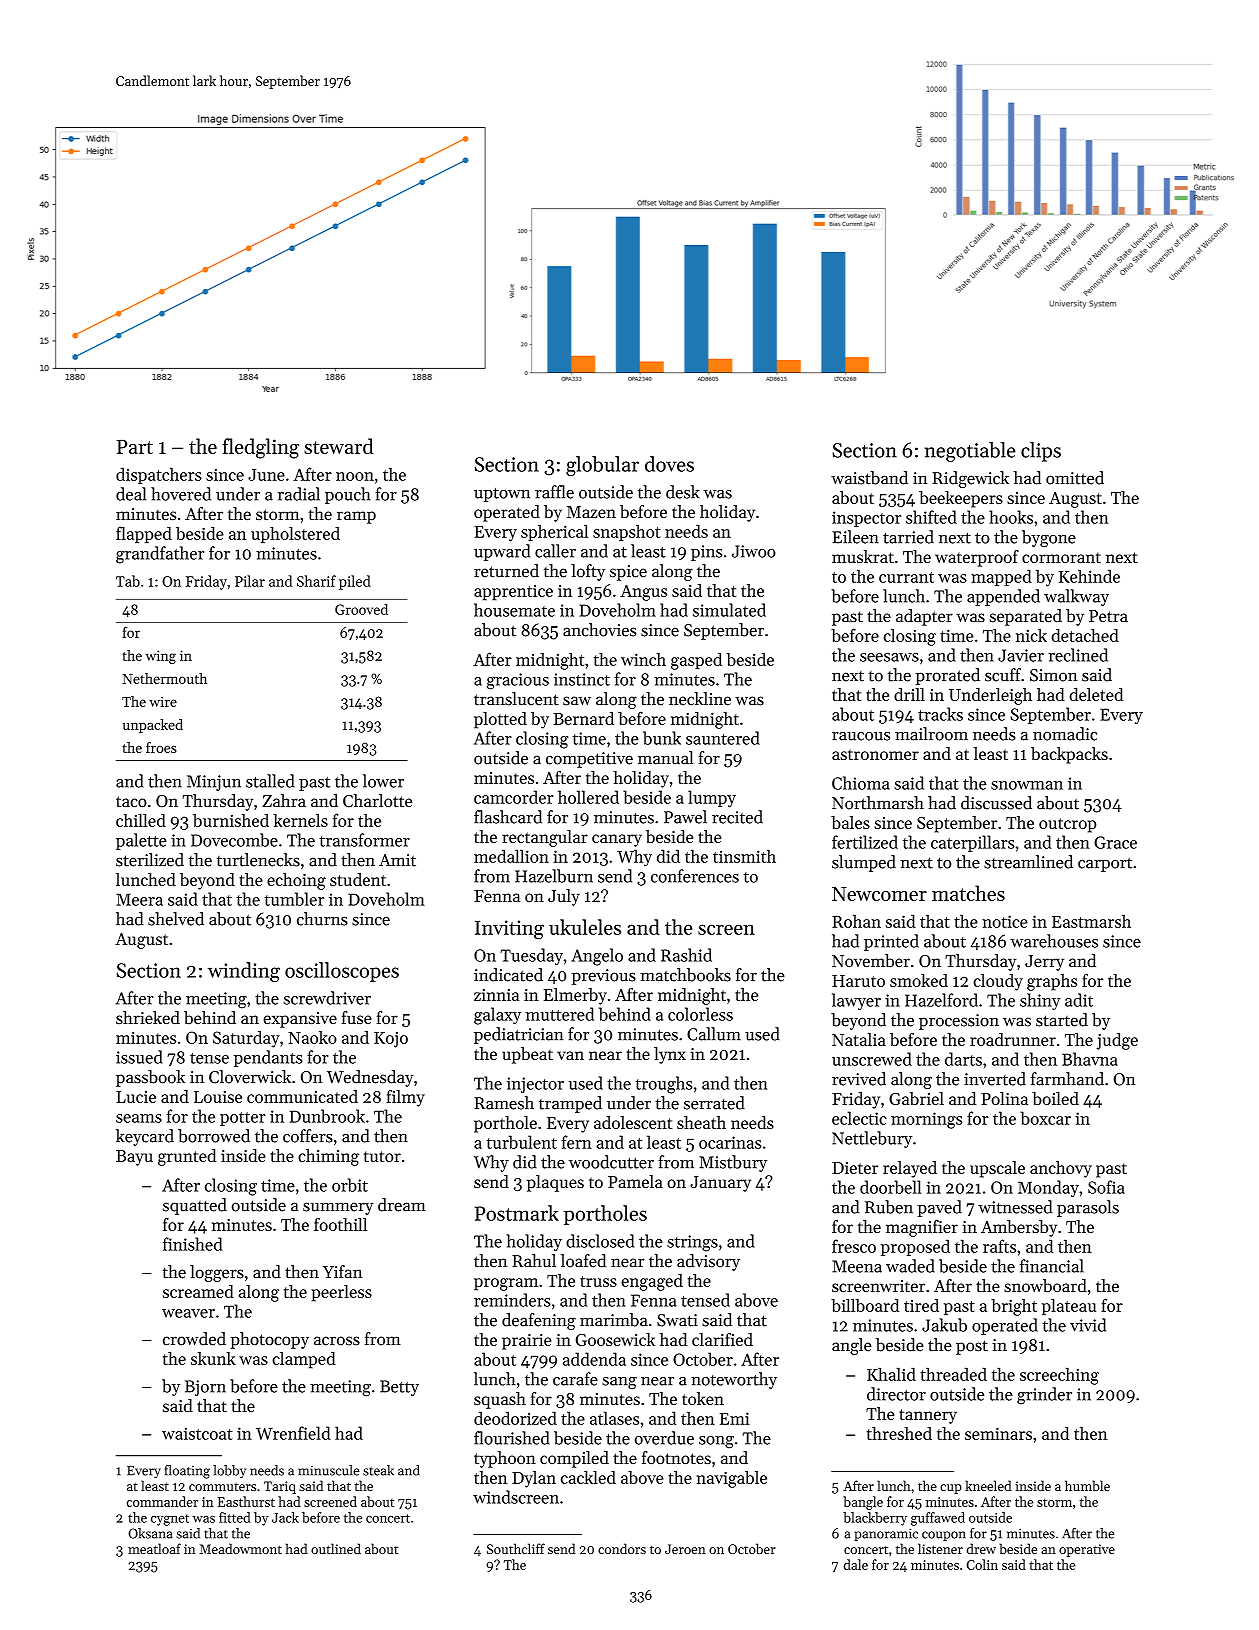  I want to click on fledgling, so click(261, 448).
